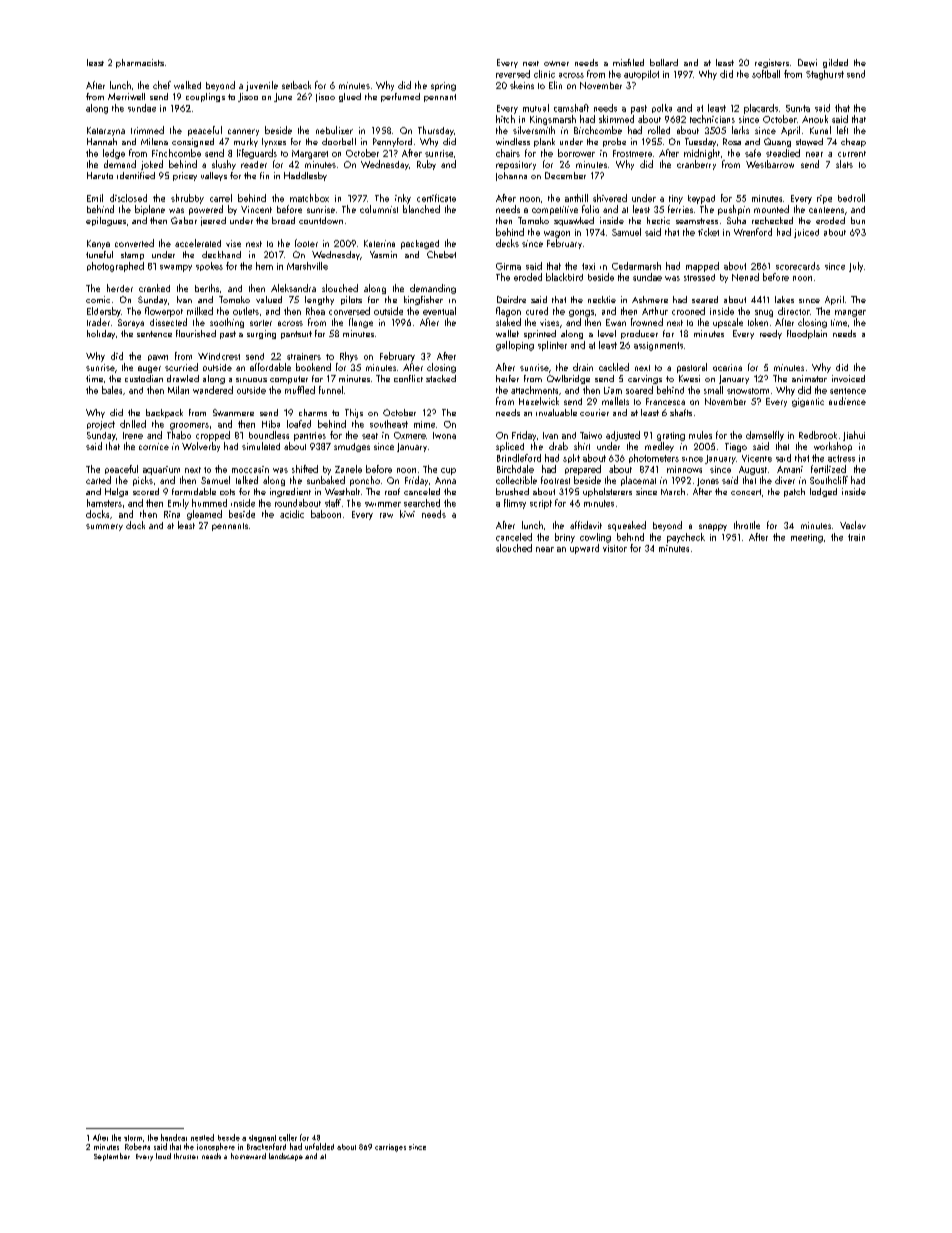 The height and width of the screenshot is (1233, 952). Describe the element at coordinates (848, 378) in the screenshot. I see `invoiced` at that location.
